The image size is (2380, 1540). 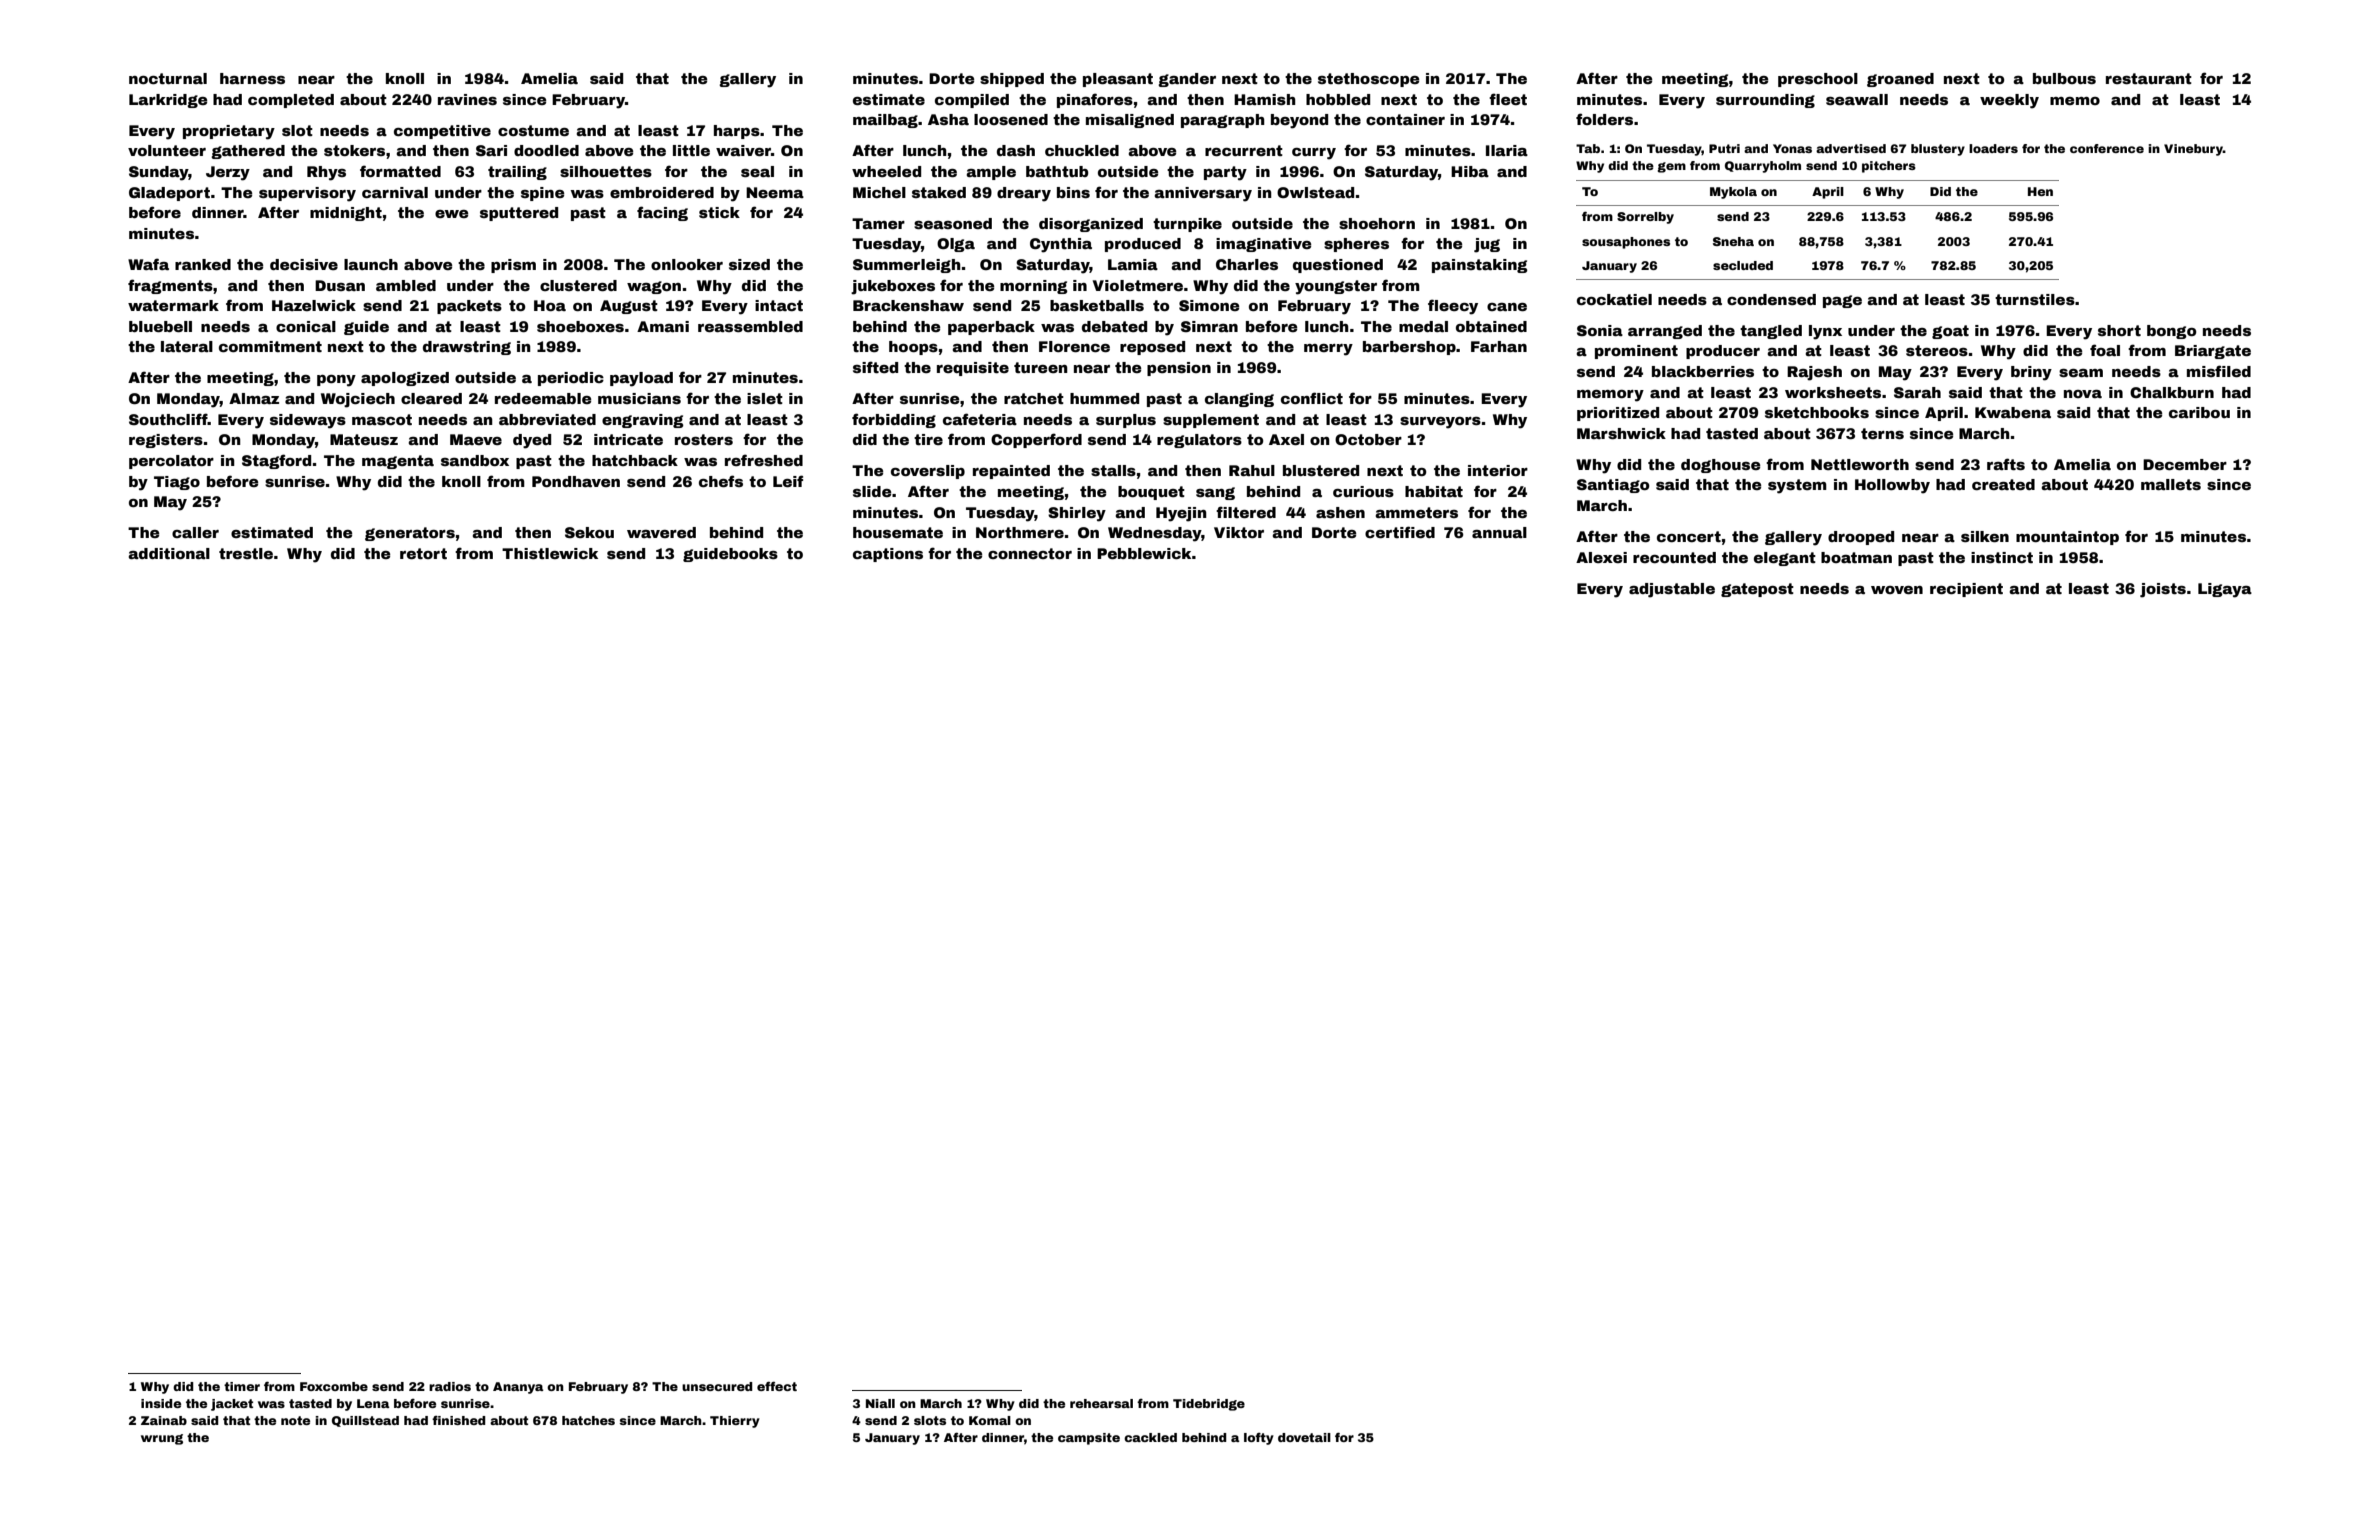 What do you see at coordinates (1304, 1437) in the document?
I see `dovetail` at bounding box center [1304, 1437].
